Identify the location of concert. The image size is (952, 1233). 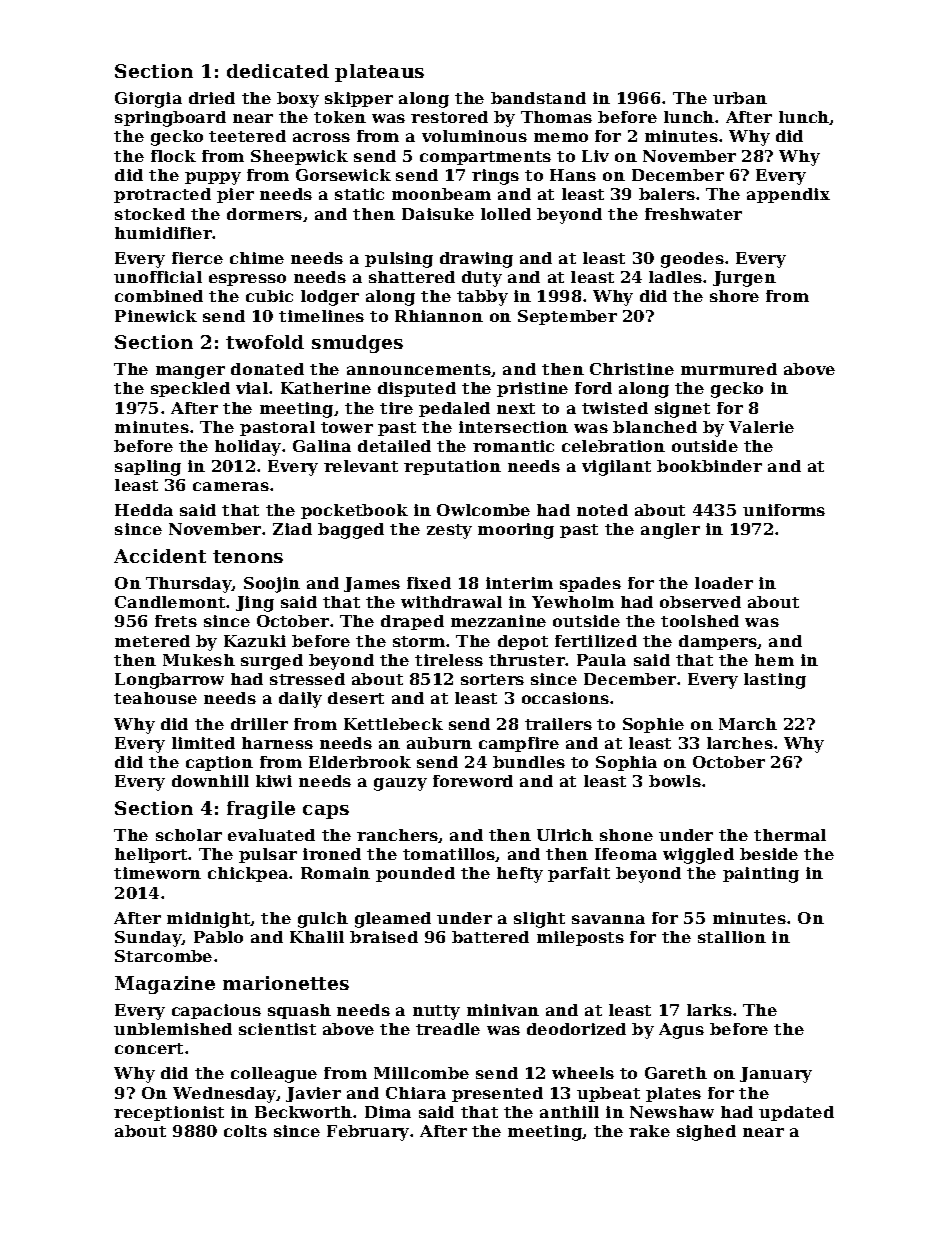
(149, 1048).
